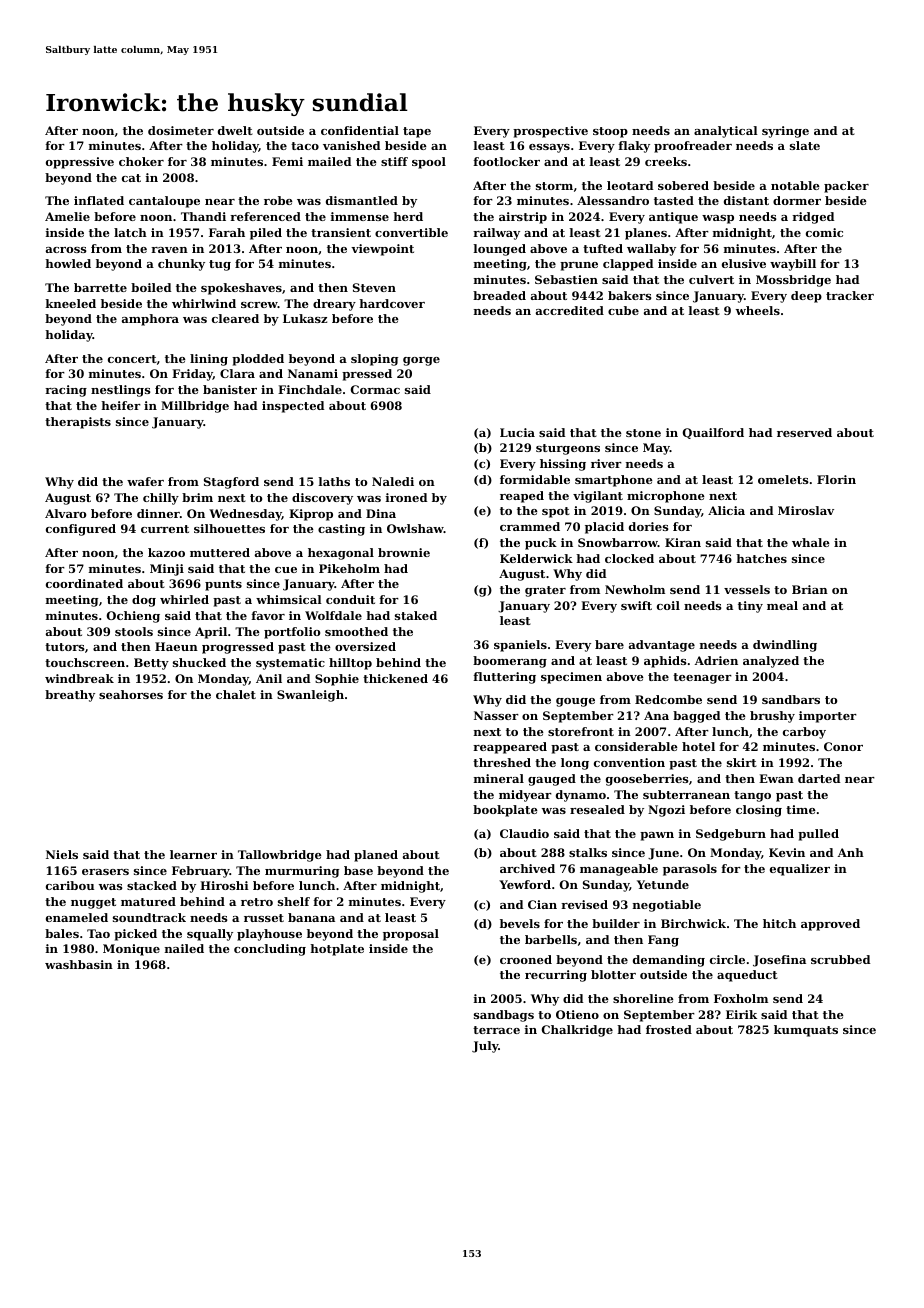 The height and width of the image is (1308, 924). What do you see at coordinates (496, 715) in the image?
I see `Nasser` at bounding box center [496, 715].
